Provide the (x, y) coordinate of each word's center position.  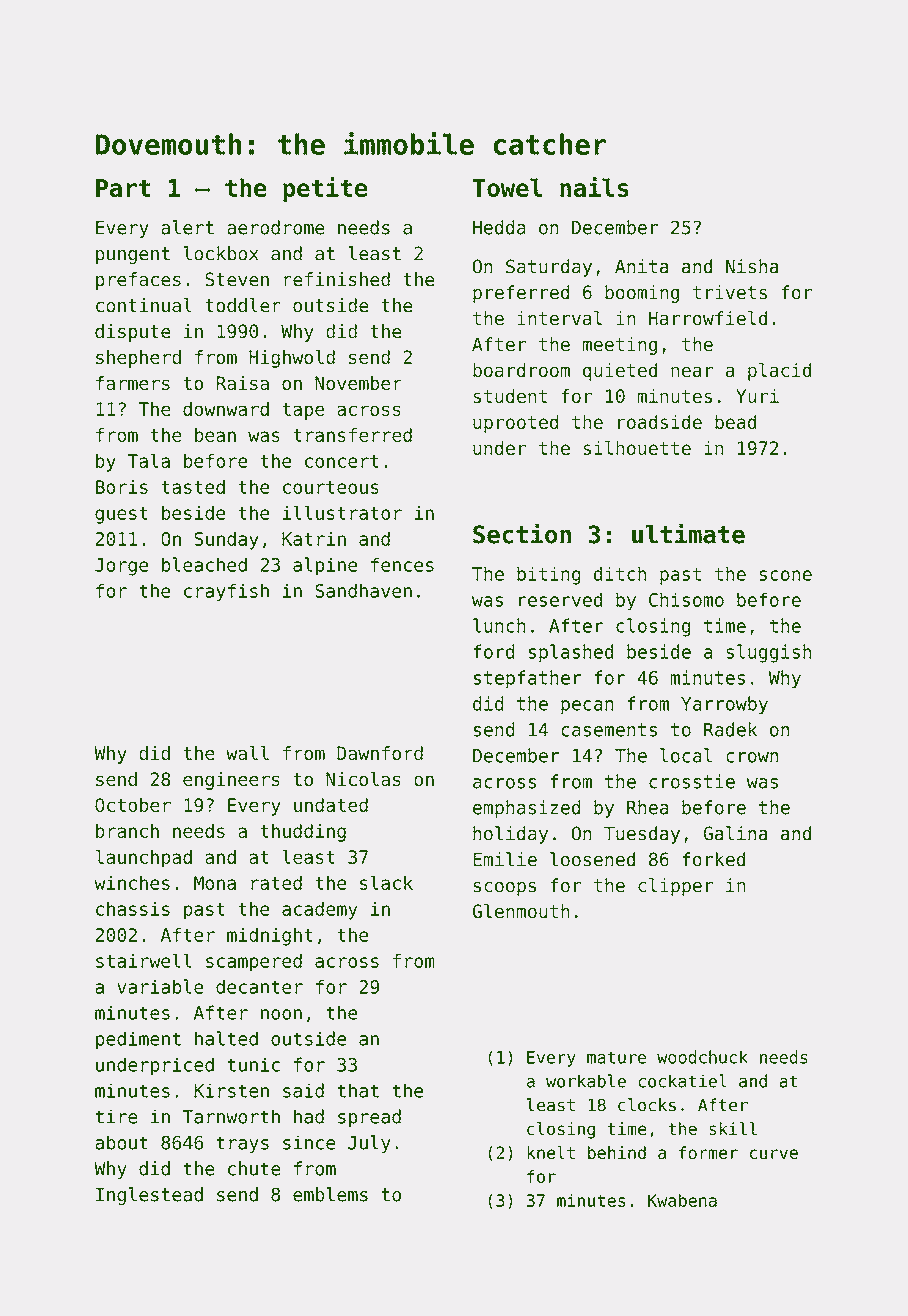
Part (123, 188)
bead (735, 422)
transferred (352, 435)
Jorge (122, 567)
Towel (508, 187)
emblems (330, 1194)
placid (779, 372)
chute (254, 1168)
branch (127, 831)
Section (522, 533)
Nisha (752, 266)
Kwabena (682, 1200)
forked (713, 859)
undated (331, 805)
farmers (133, 383)
